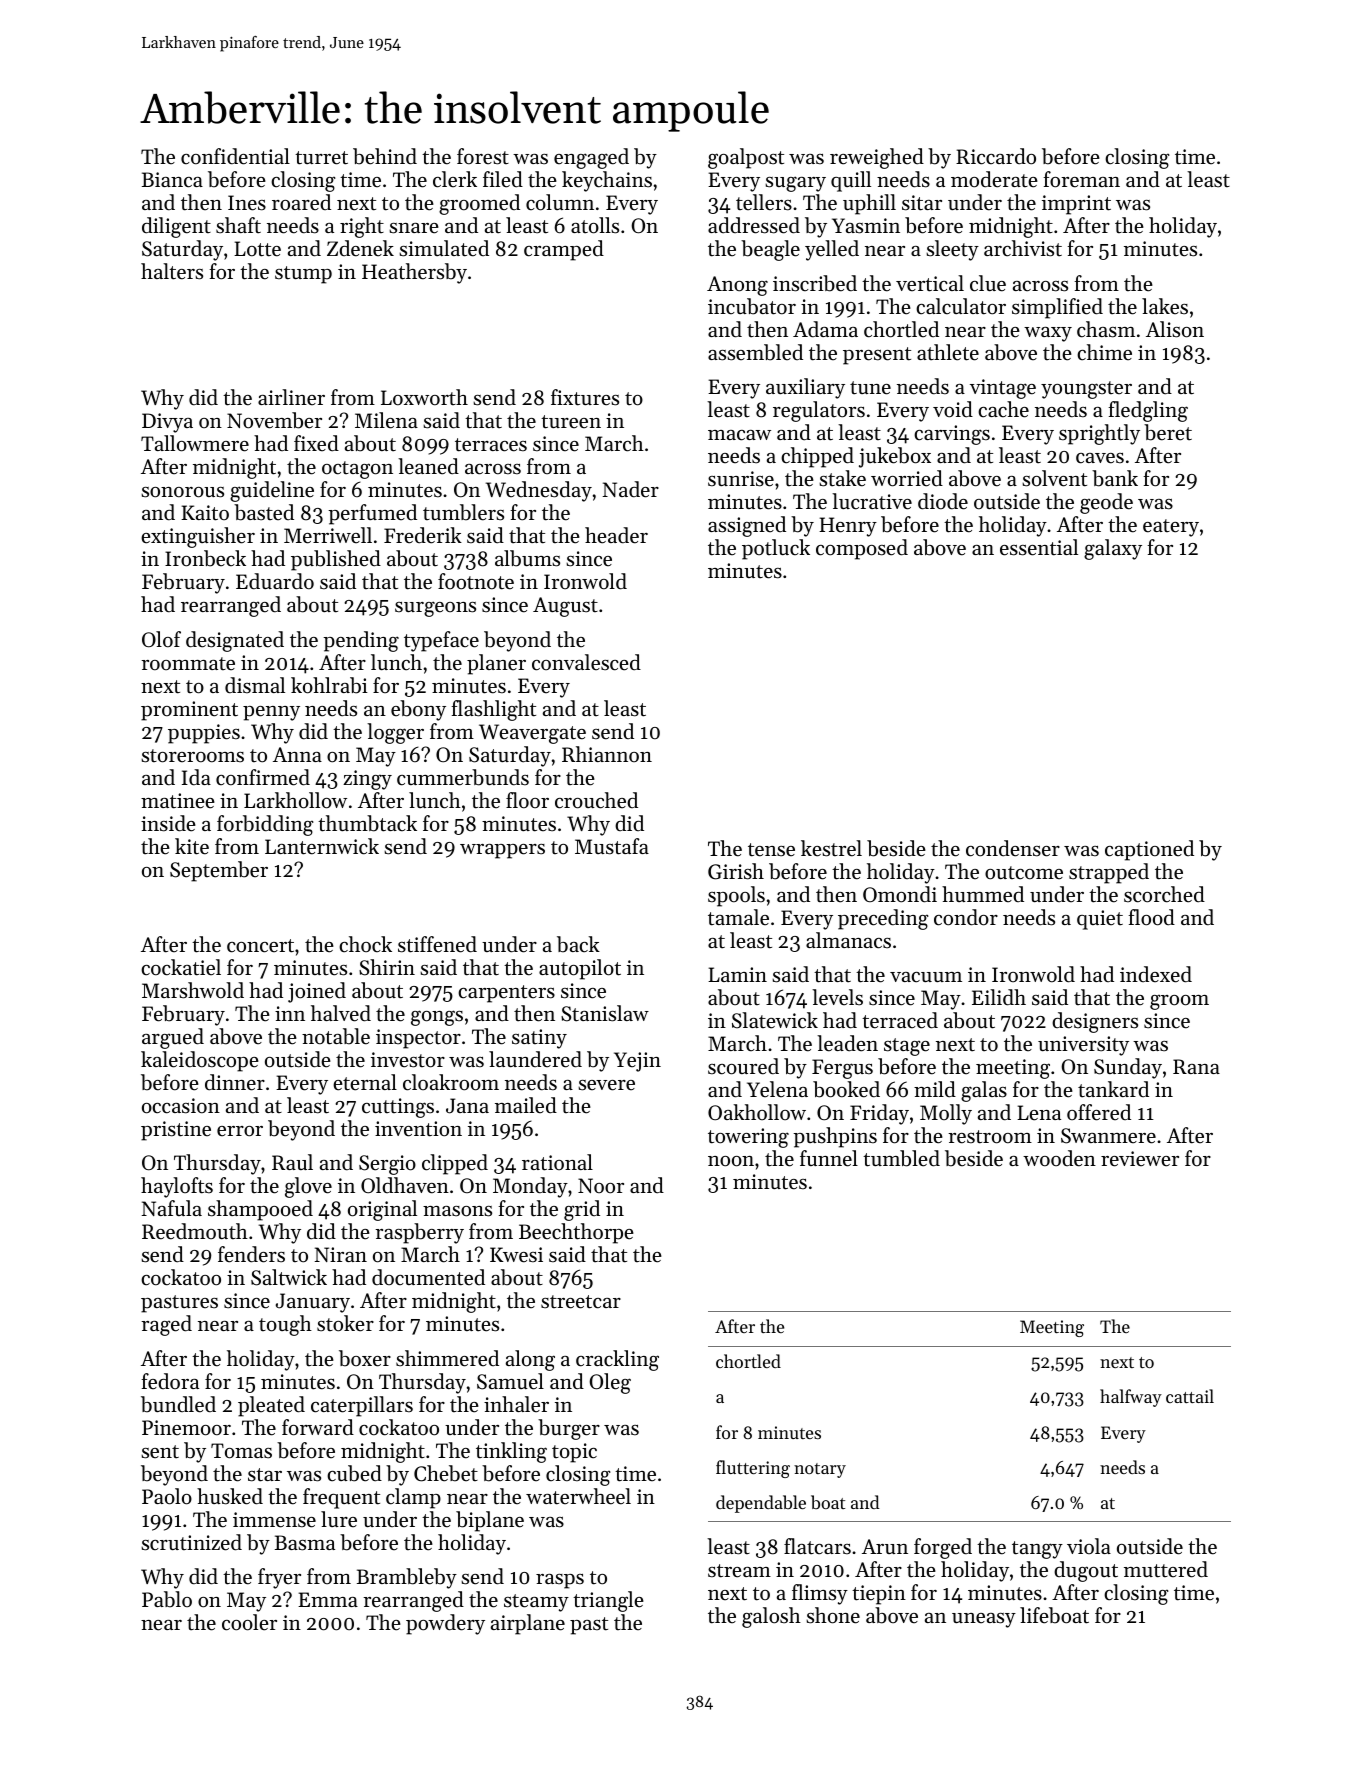 This document has height=1775, width=1372. What do you see at coordinates (595, 225) in the document?
I see `atolls` at bounding box center [595, 225].
